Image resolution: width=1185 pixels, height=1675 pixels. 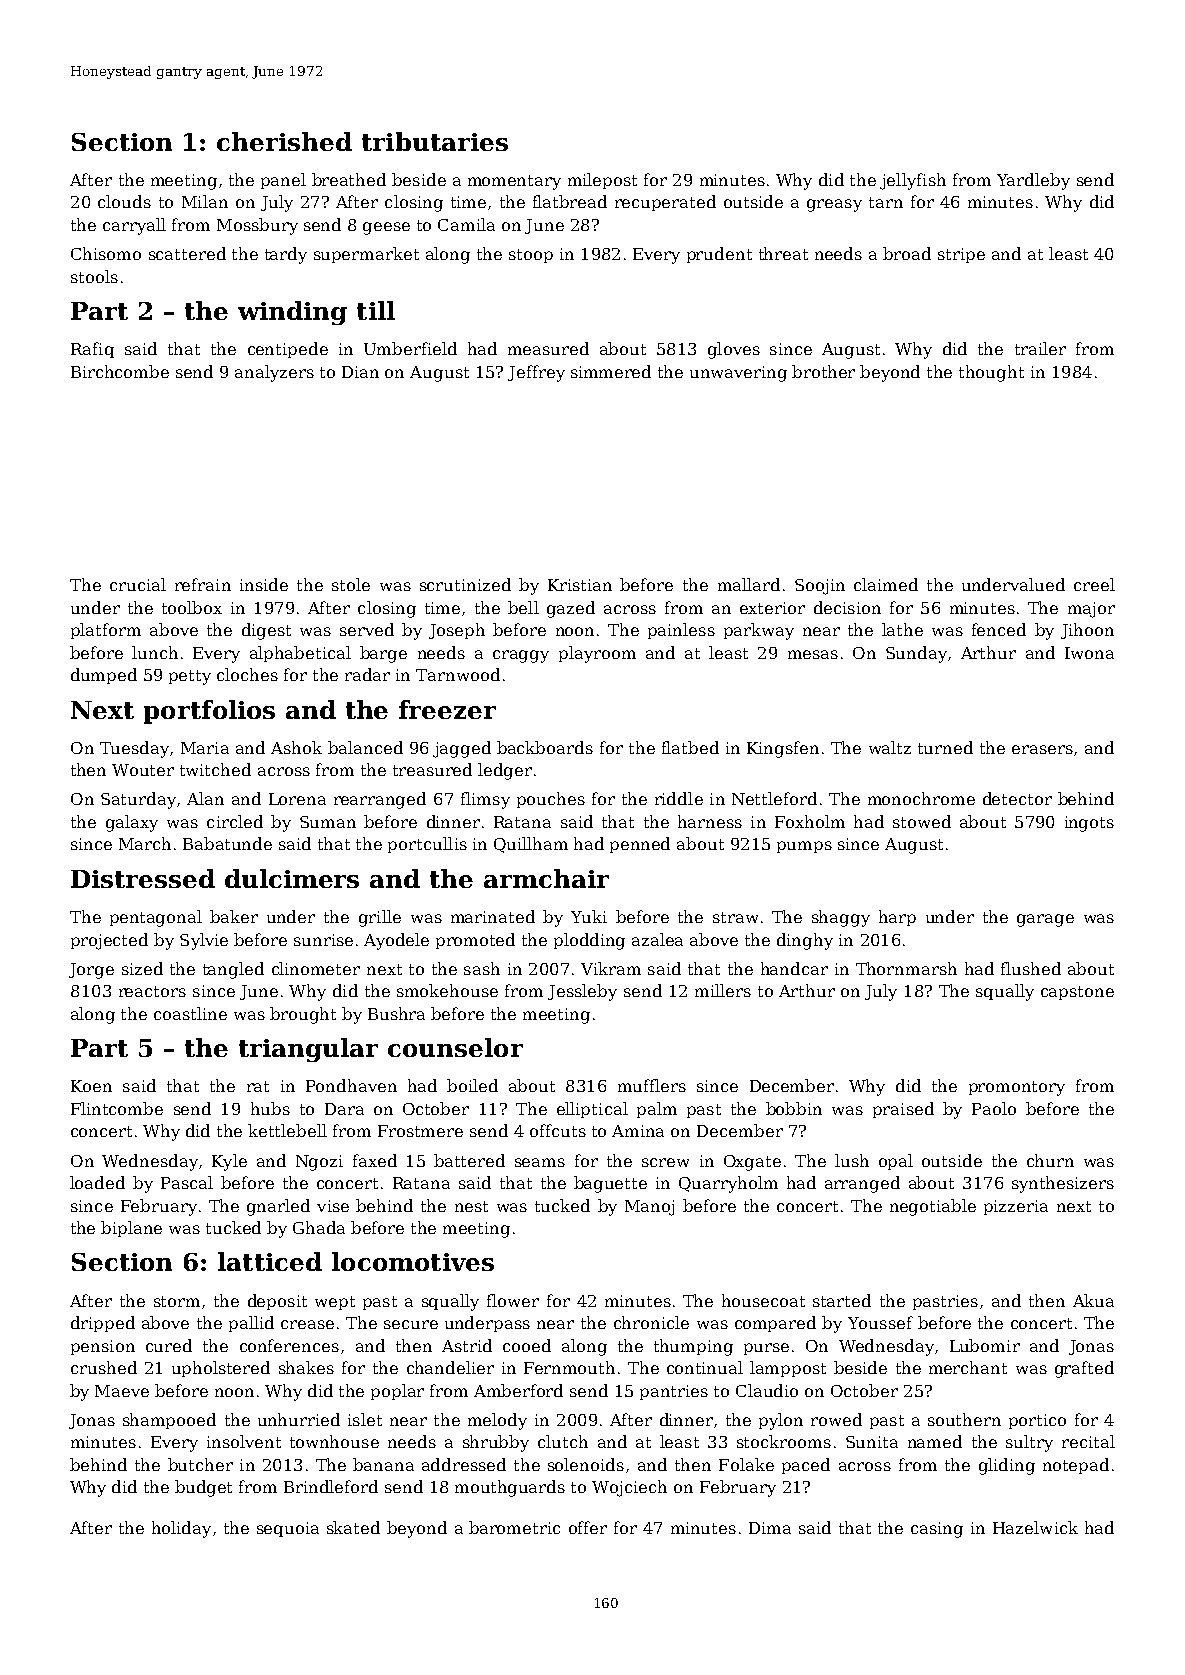 What do you see at coordinates (681, 631) in the page?
I see `painless` at bounding box center [681, 631].
